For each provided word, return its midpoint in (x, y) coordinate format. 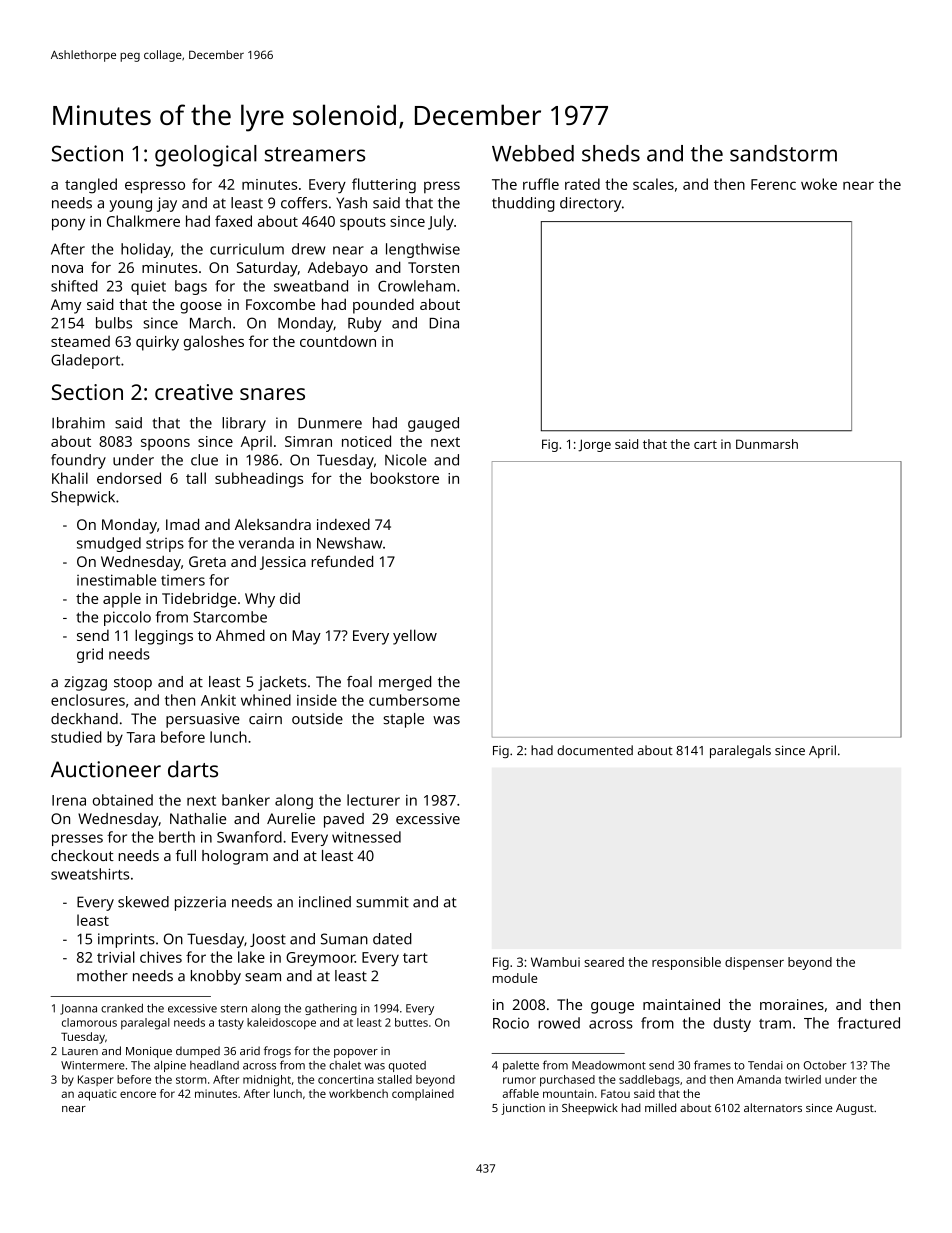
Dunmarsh (767, 444)
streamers (315, 154)
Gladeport (85, 361)
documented (595, 750)
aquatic (97, 1095)
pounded (383, 306)
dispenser (754, 963)
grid (90, 655)
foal (359, 682)
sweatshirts (90, 874)
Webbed (533, 153)
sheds (611, 153)
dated (392, 939)
